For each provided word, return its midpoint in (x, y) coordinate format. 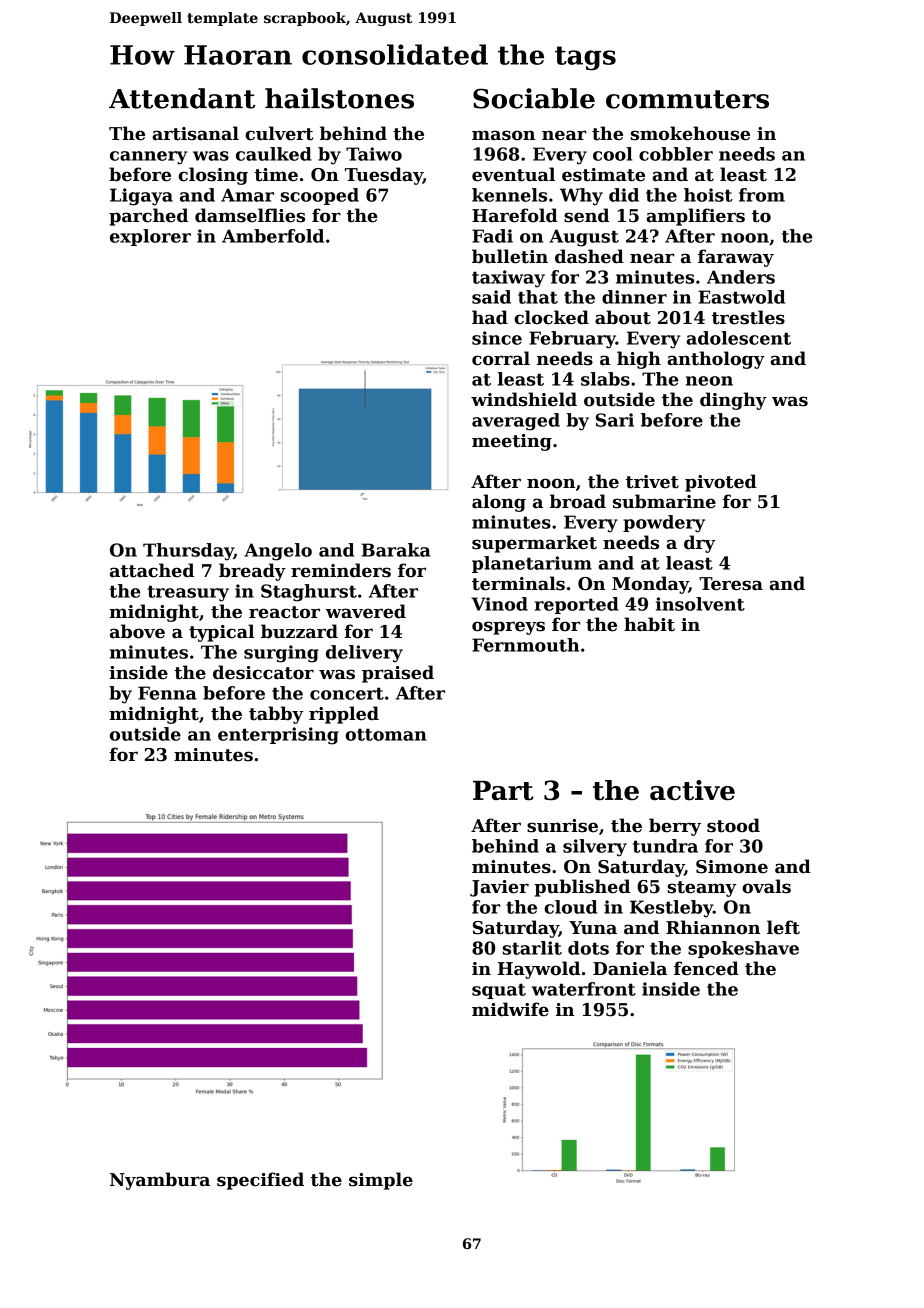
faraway (736, 258)
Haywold (539, 970)
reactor (284, 612)
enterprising (278, 736)
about (623, 317)
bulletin (510, 256)
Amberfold (273, 236)
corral (501, 358)
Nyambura (160, 1181)
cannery (148, 158)
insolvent (700, 604)
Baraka (396, 550)
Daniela (630, 968)
